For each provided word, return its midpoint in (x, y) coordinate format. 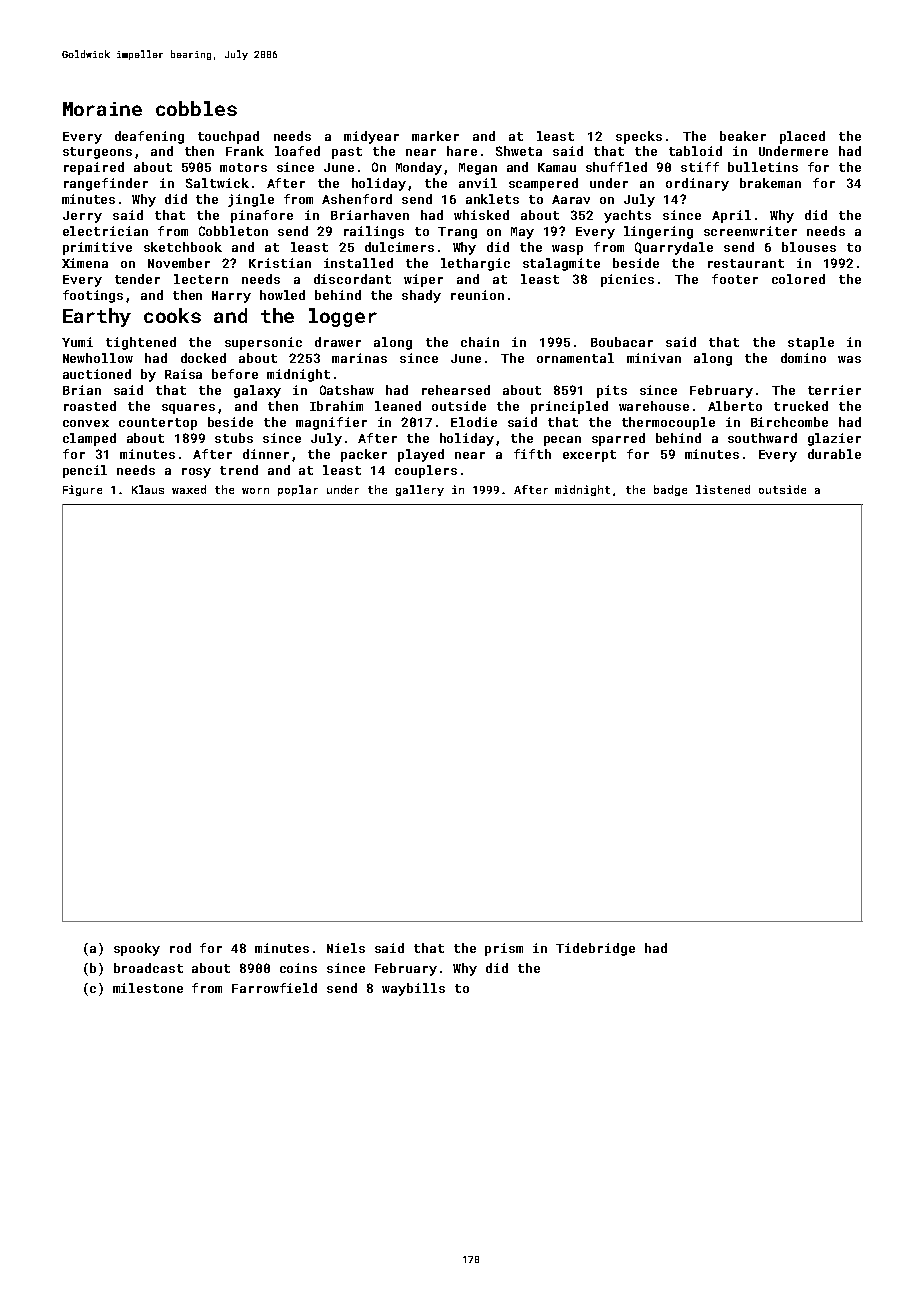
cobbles (196, 108)
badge (670, 490)
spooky (137, 949)
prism (504, 949)
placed (802, 137)
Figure (82, 490)
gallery (420, 490)
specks (639, 137)
